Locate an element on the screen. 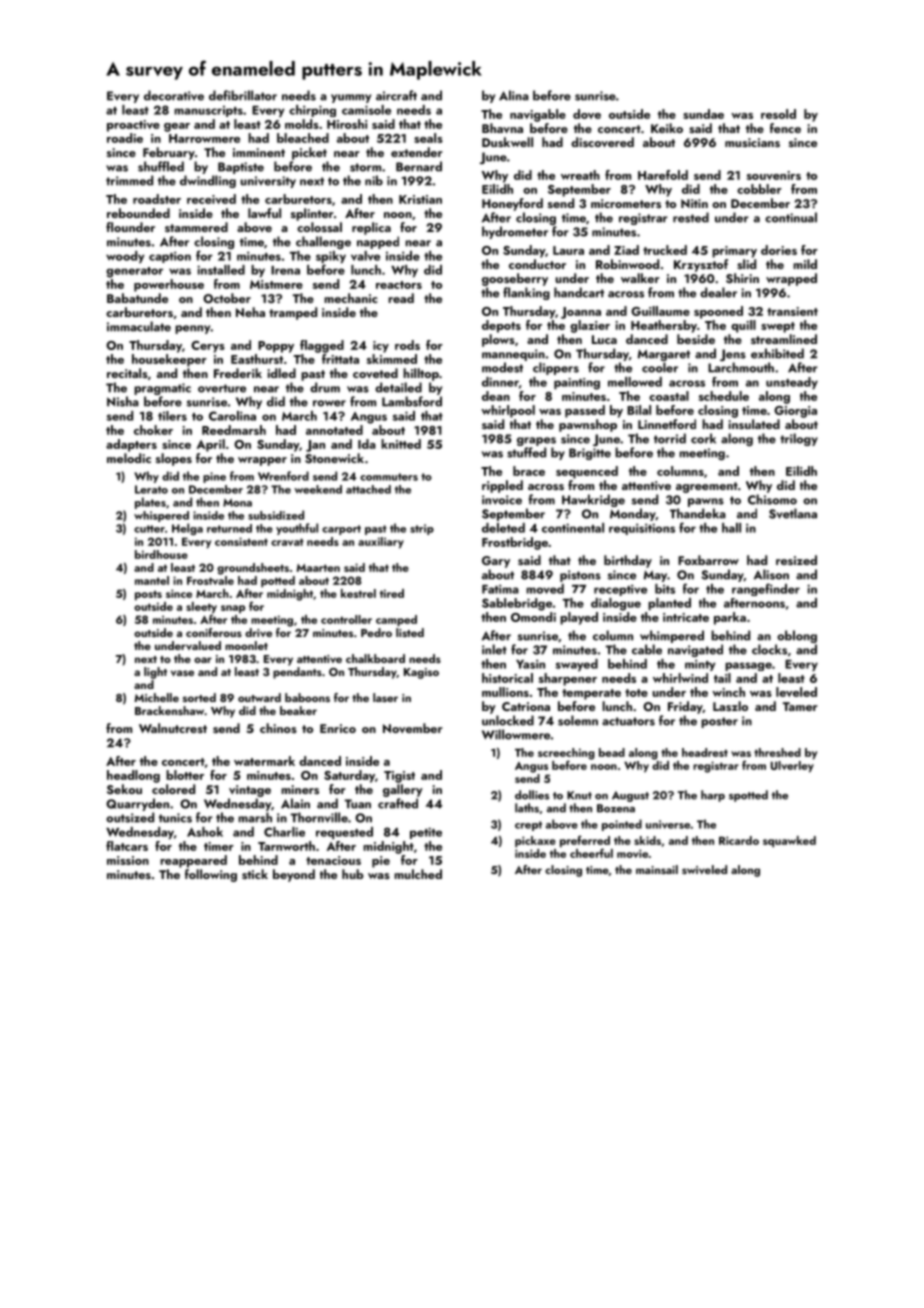 The width and height of the screenshot is (924, 1308). Lambsford is located at coordinates (412, 401).
